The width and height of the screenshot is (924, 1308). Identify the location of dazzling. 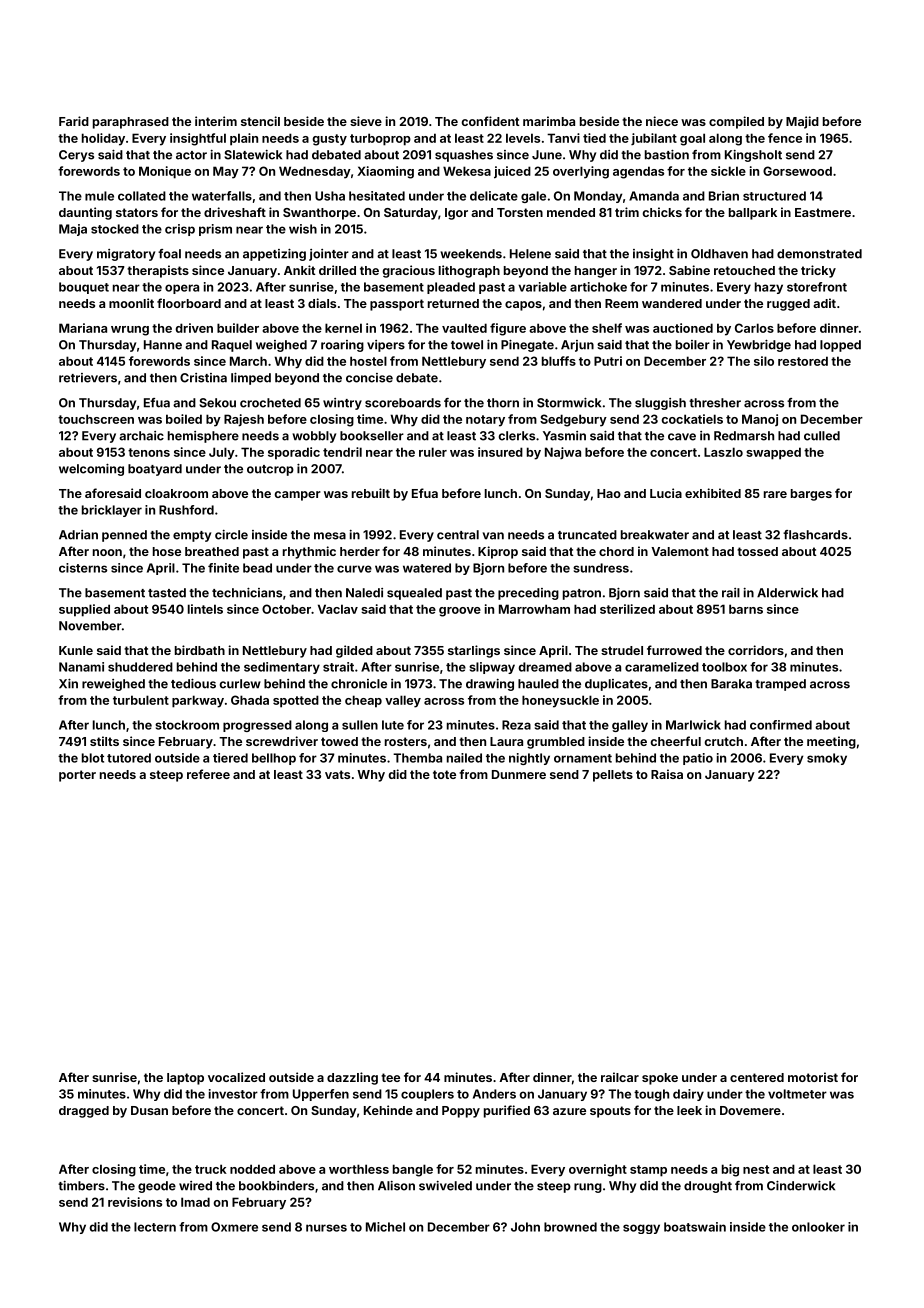
(352, 1078).
